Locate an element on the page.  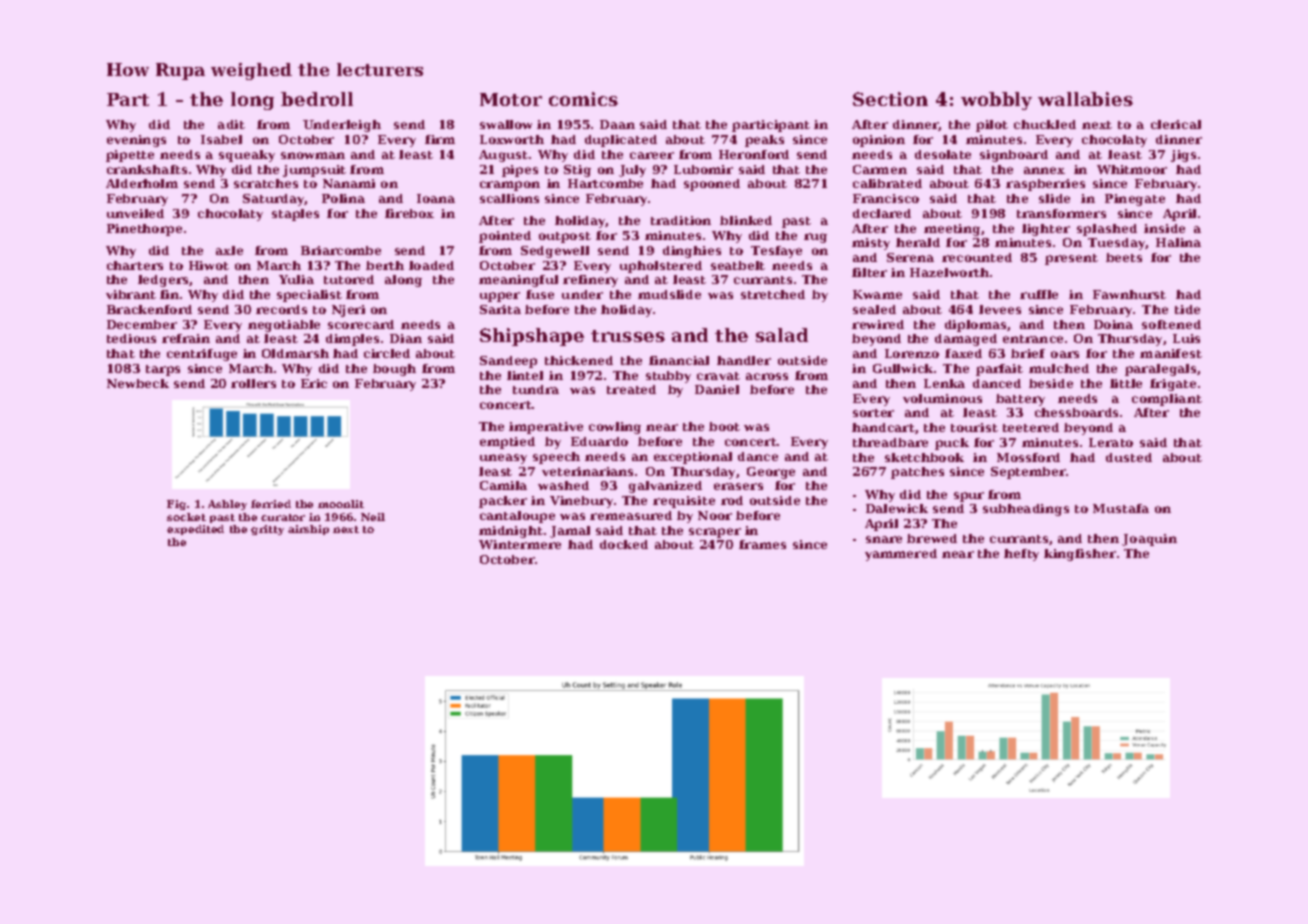
Mustafa is located at coordinates (1121, 508).
